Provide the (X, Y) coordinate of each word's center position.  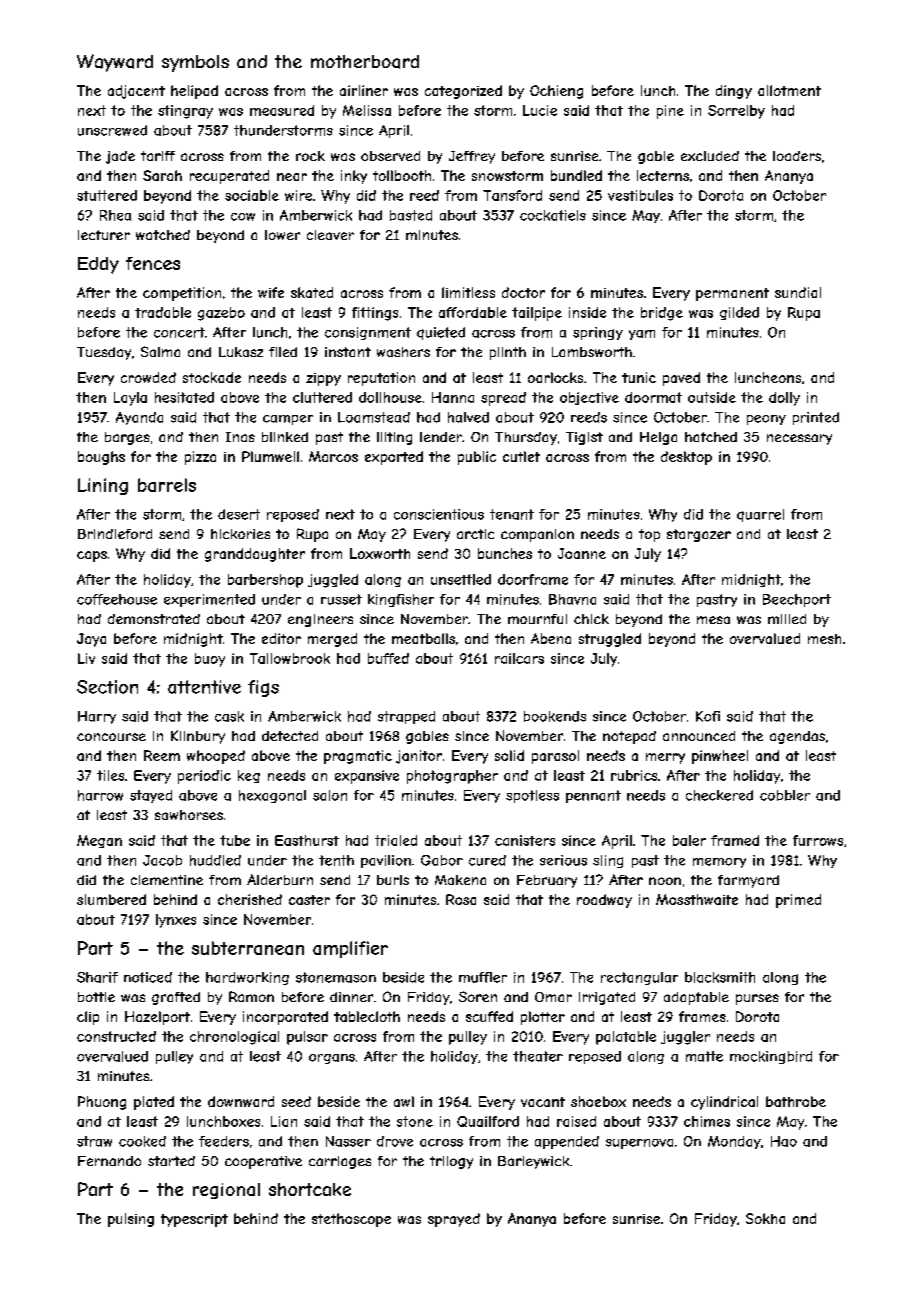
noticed (148, 977)
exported (394, 458)
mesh (824, 639)
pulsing (131, 1220)
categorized (463, 92)
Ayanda (139, 418)
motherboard (365, 62)
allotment (789, 90)
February (547, 881)
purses (757, 999)
